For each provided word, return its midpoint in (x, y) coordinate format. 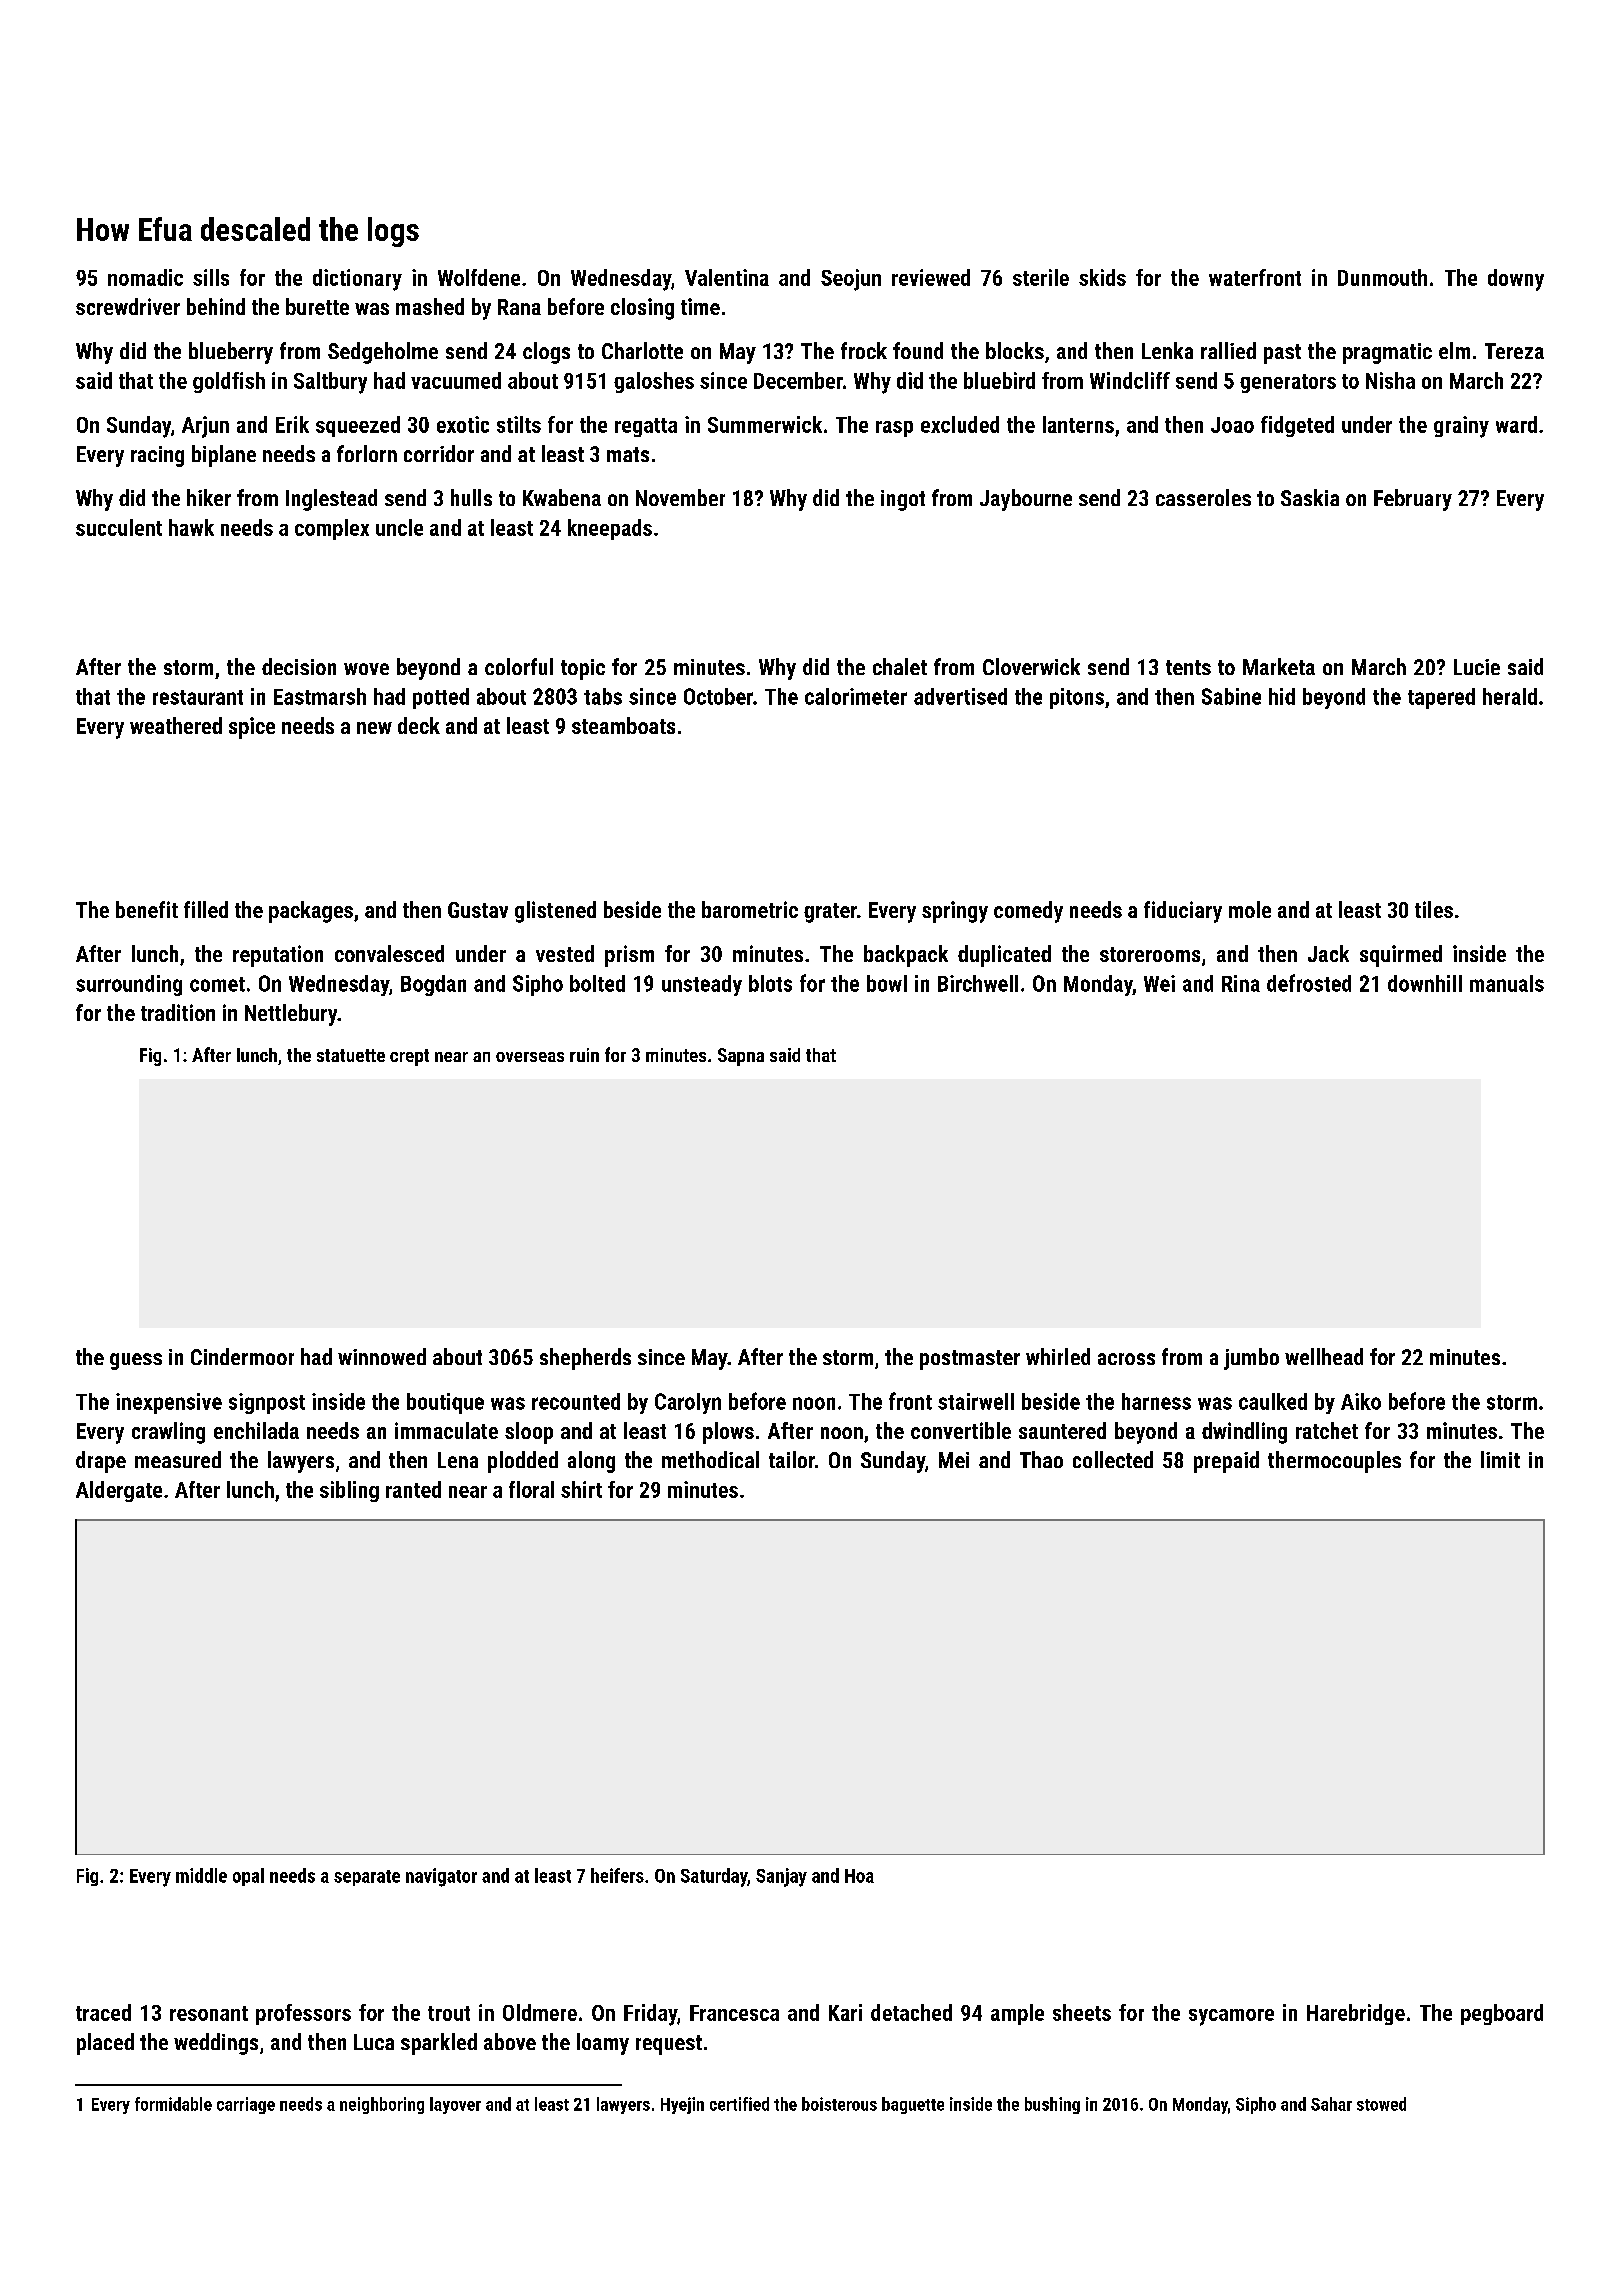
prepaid (1226, 1462)
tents (1188, 667)
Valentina (727, 277)
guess (136, 1361)
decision (299, 666)
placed (105, 2044)
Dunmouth (1382, 277)
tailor (792, 1459)
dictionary (357, 280)
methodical (710, 1459)
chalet (900, 666)
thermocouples (1334, 1462)
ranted (413, 1489)
